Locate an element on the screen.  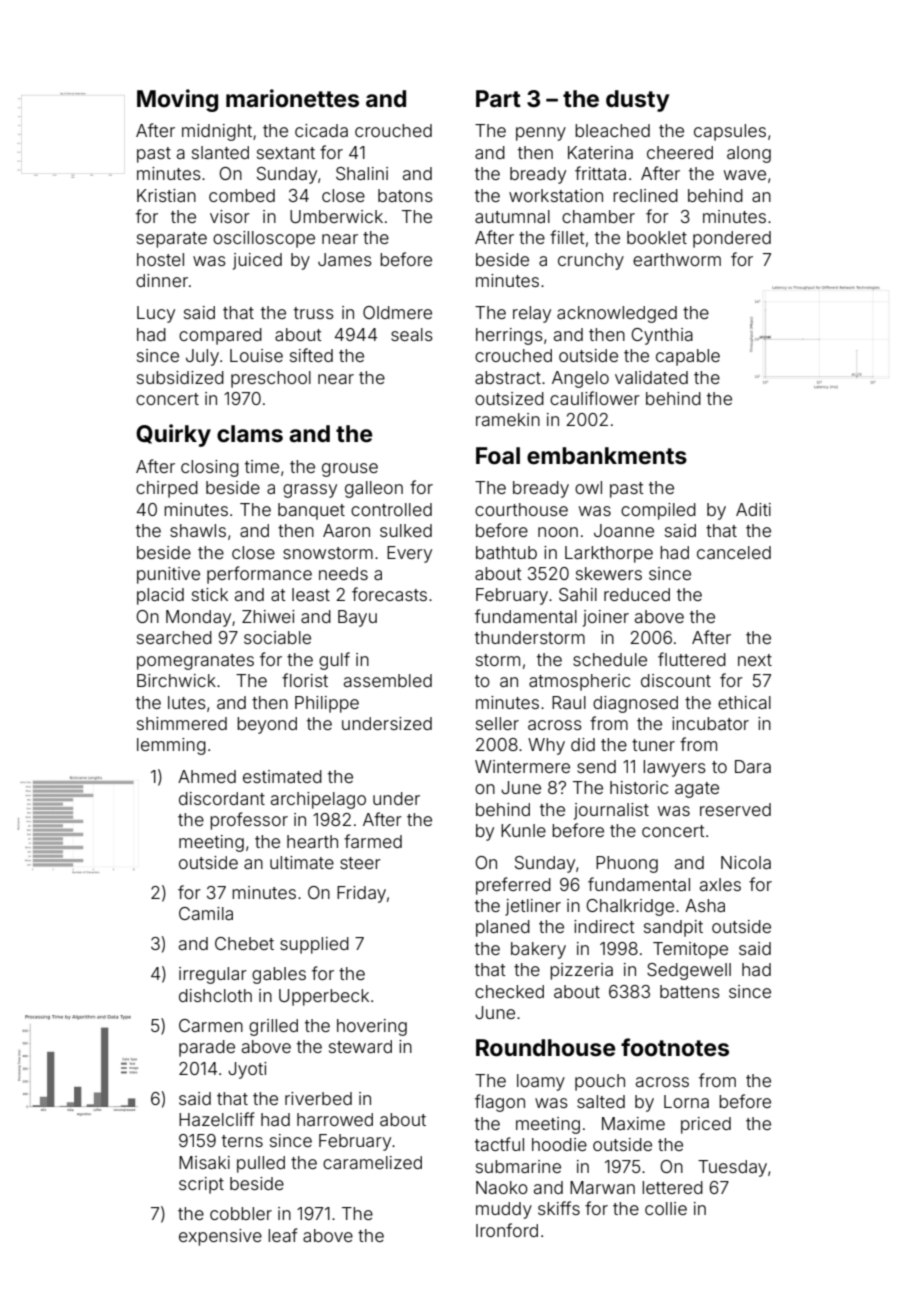
midnight is located at coordinates (217, 132).
